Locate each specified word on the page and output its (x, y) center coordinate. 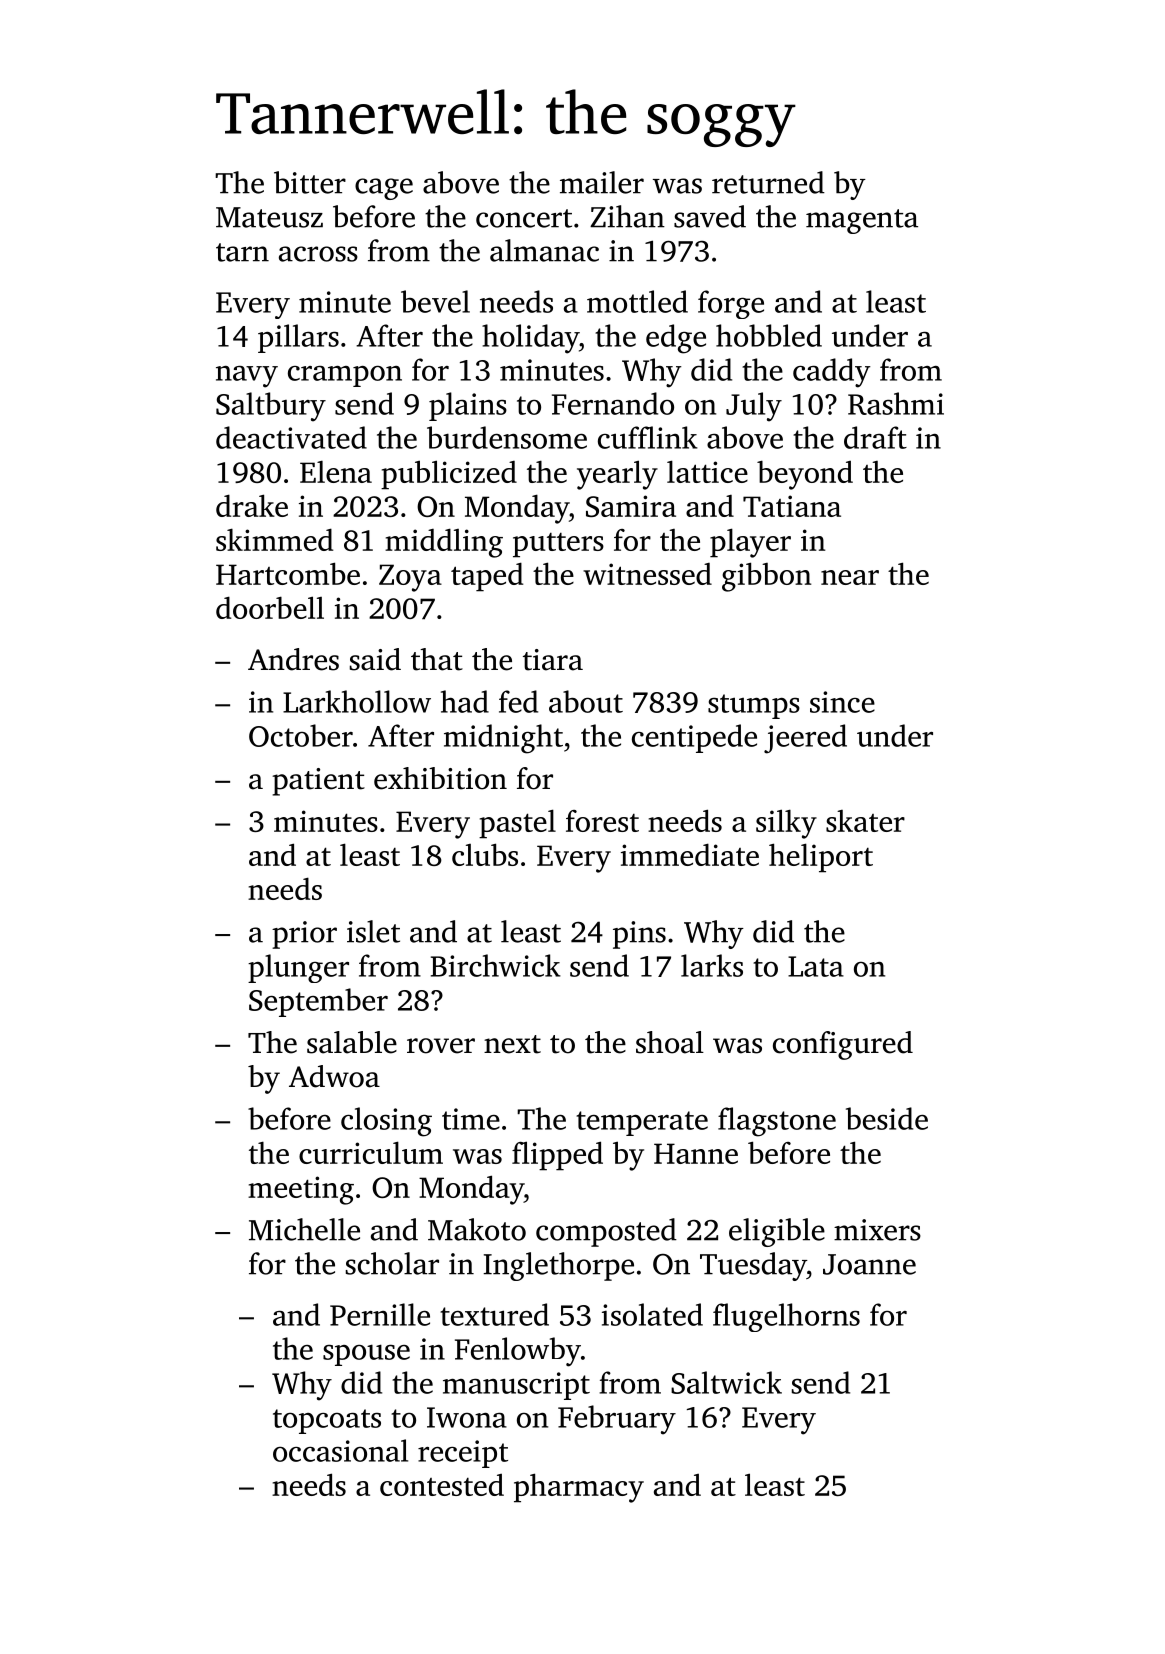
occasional (340, 1450)
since (842, 702)
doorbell (270, 607)
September (318, 1002)
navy (247, 377)
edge (676, 339)
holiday (530, 339)
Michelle (304, 1229)
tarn (242, 252)
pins (639, 935)
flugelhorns (786, 1317)
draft (875, 437)
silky (786, 824)
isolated (652, 1314)
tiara (553, 660)
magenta (862, 221)
